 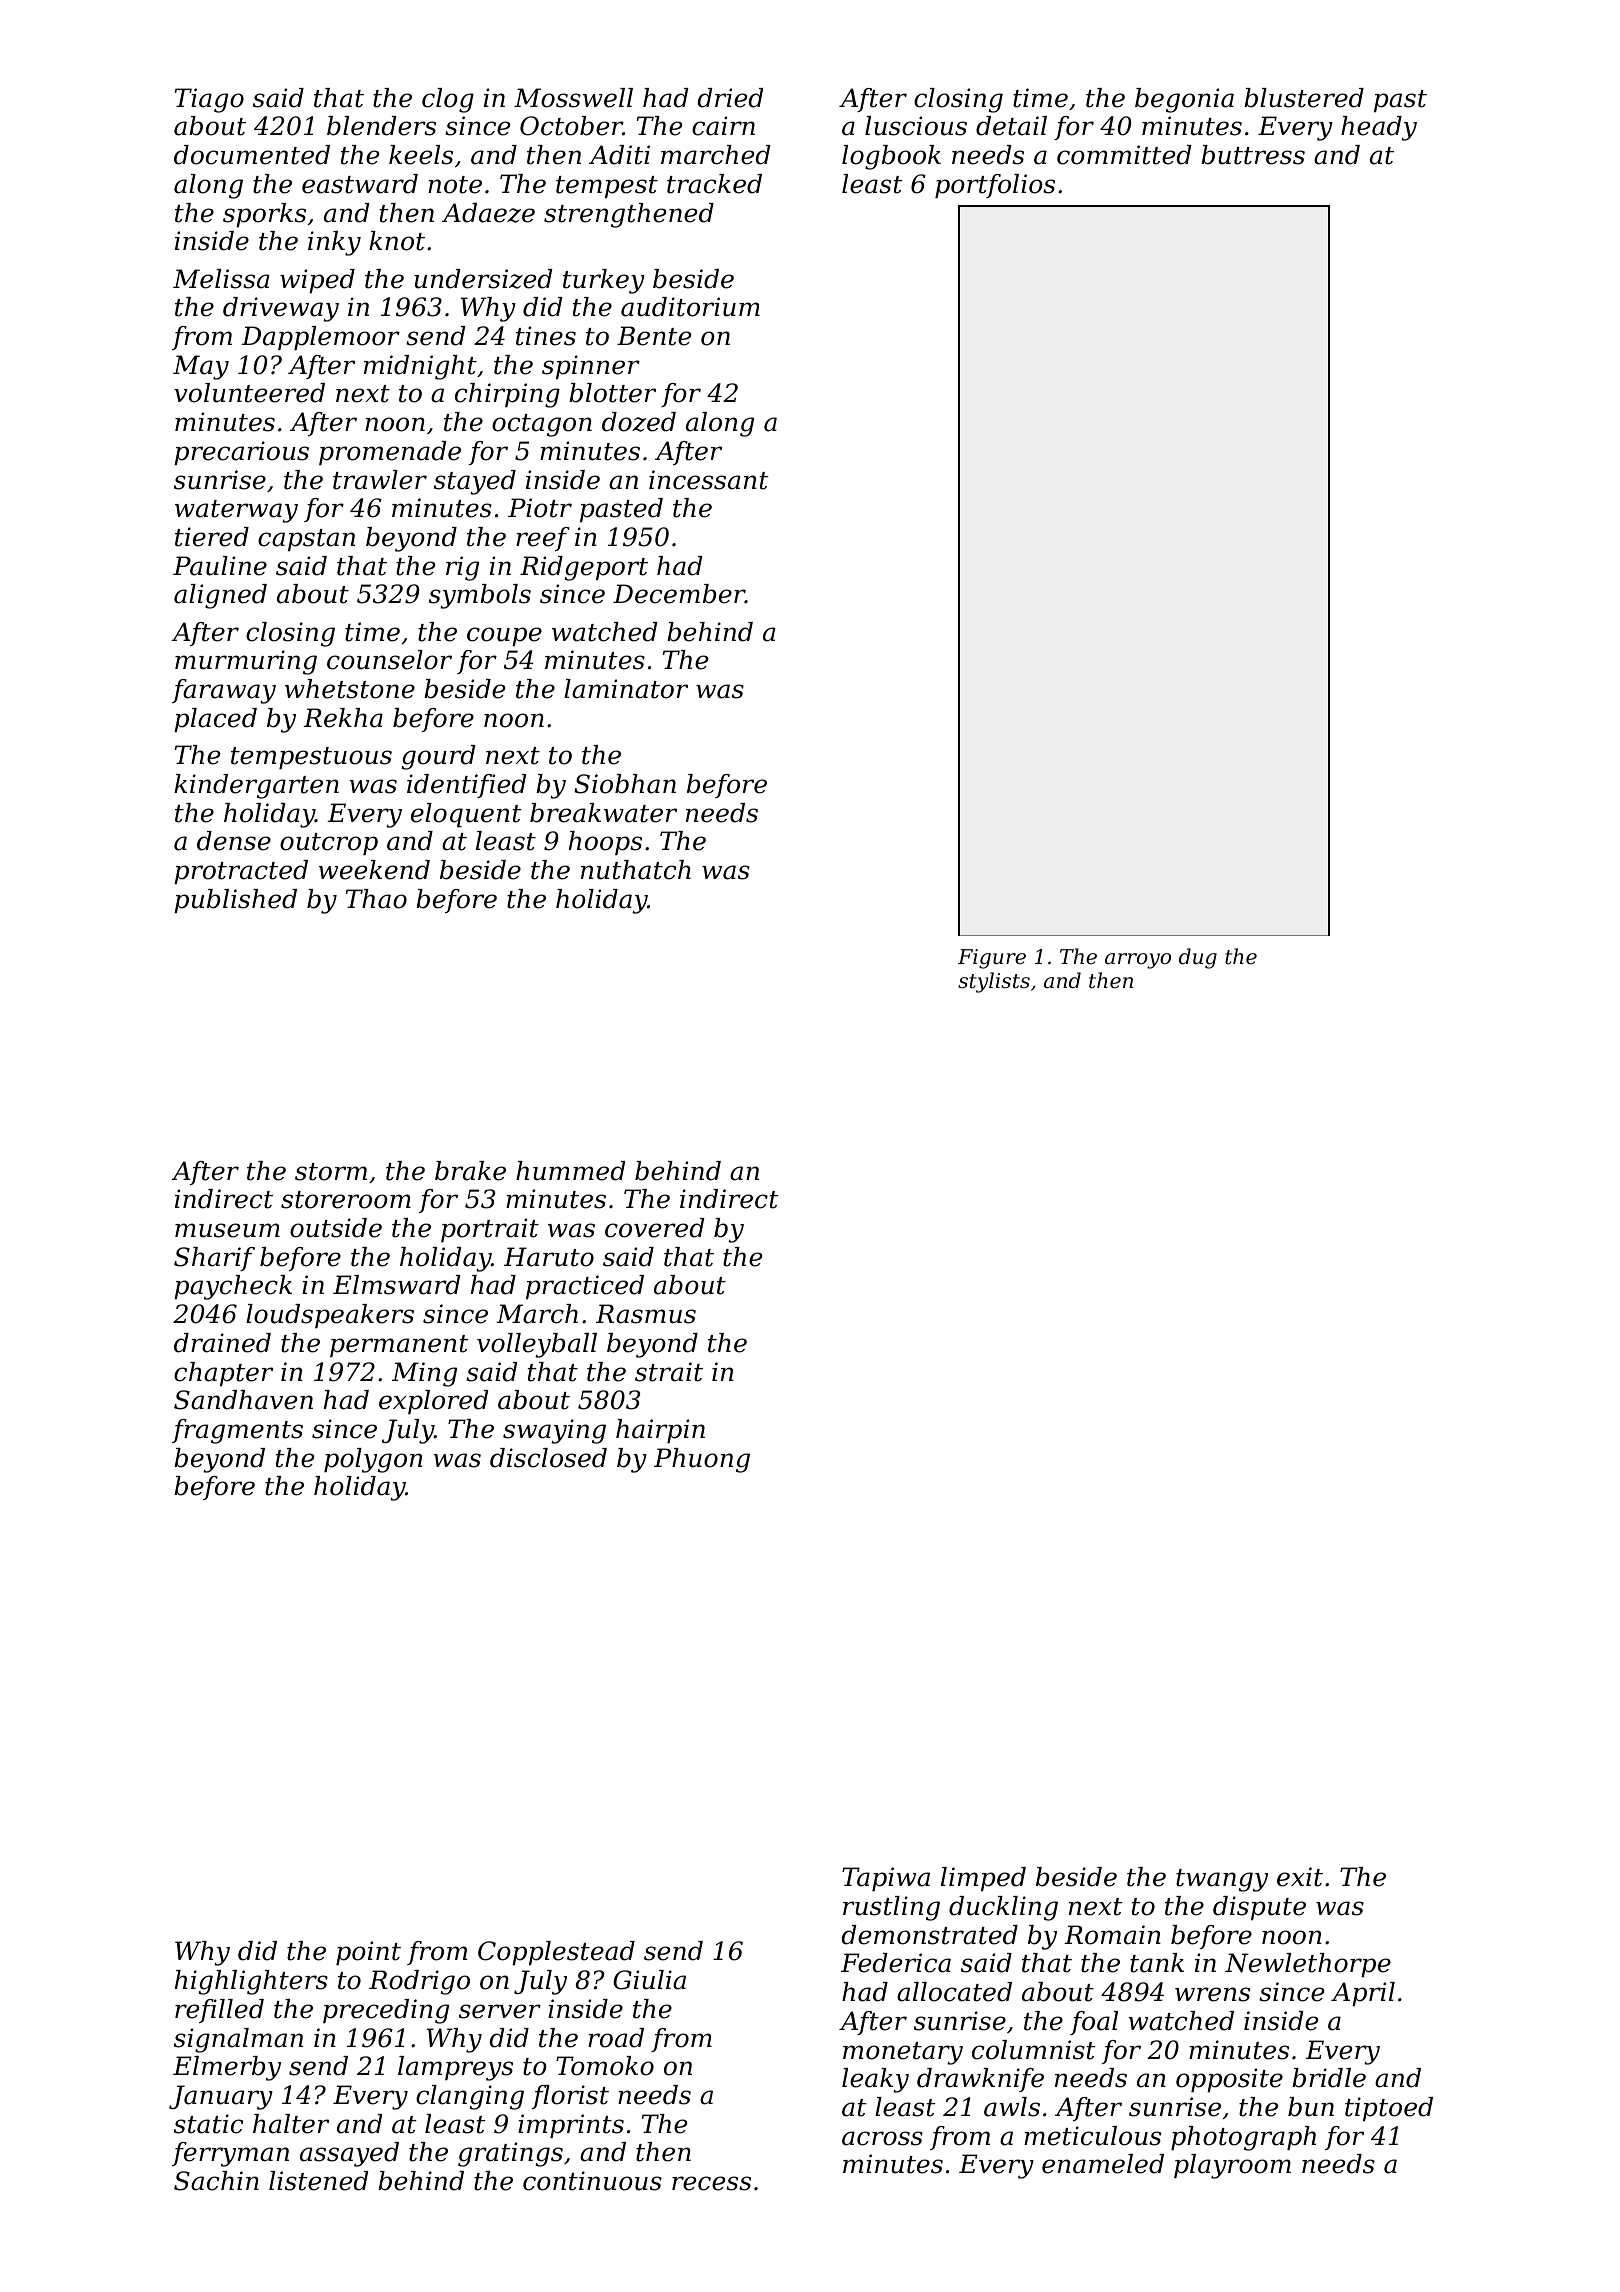 What do you see at coordinates (373, 1460) in the image?
I see `polygon` at bounding box center [373, 1460].
